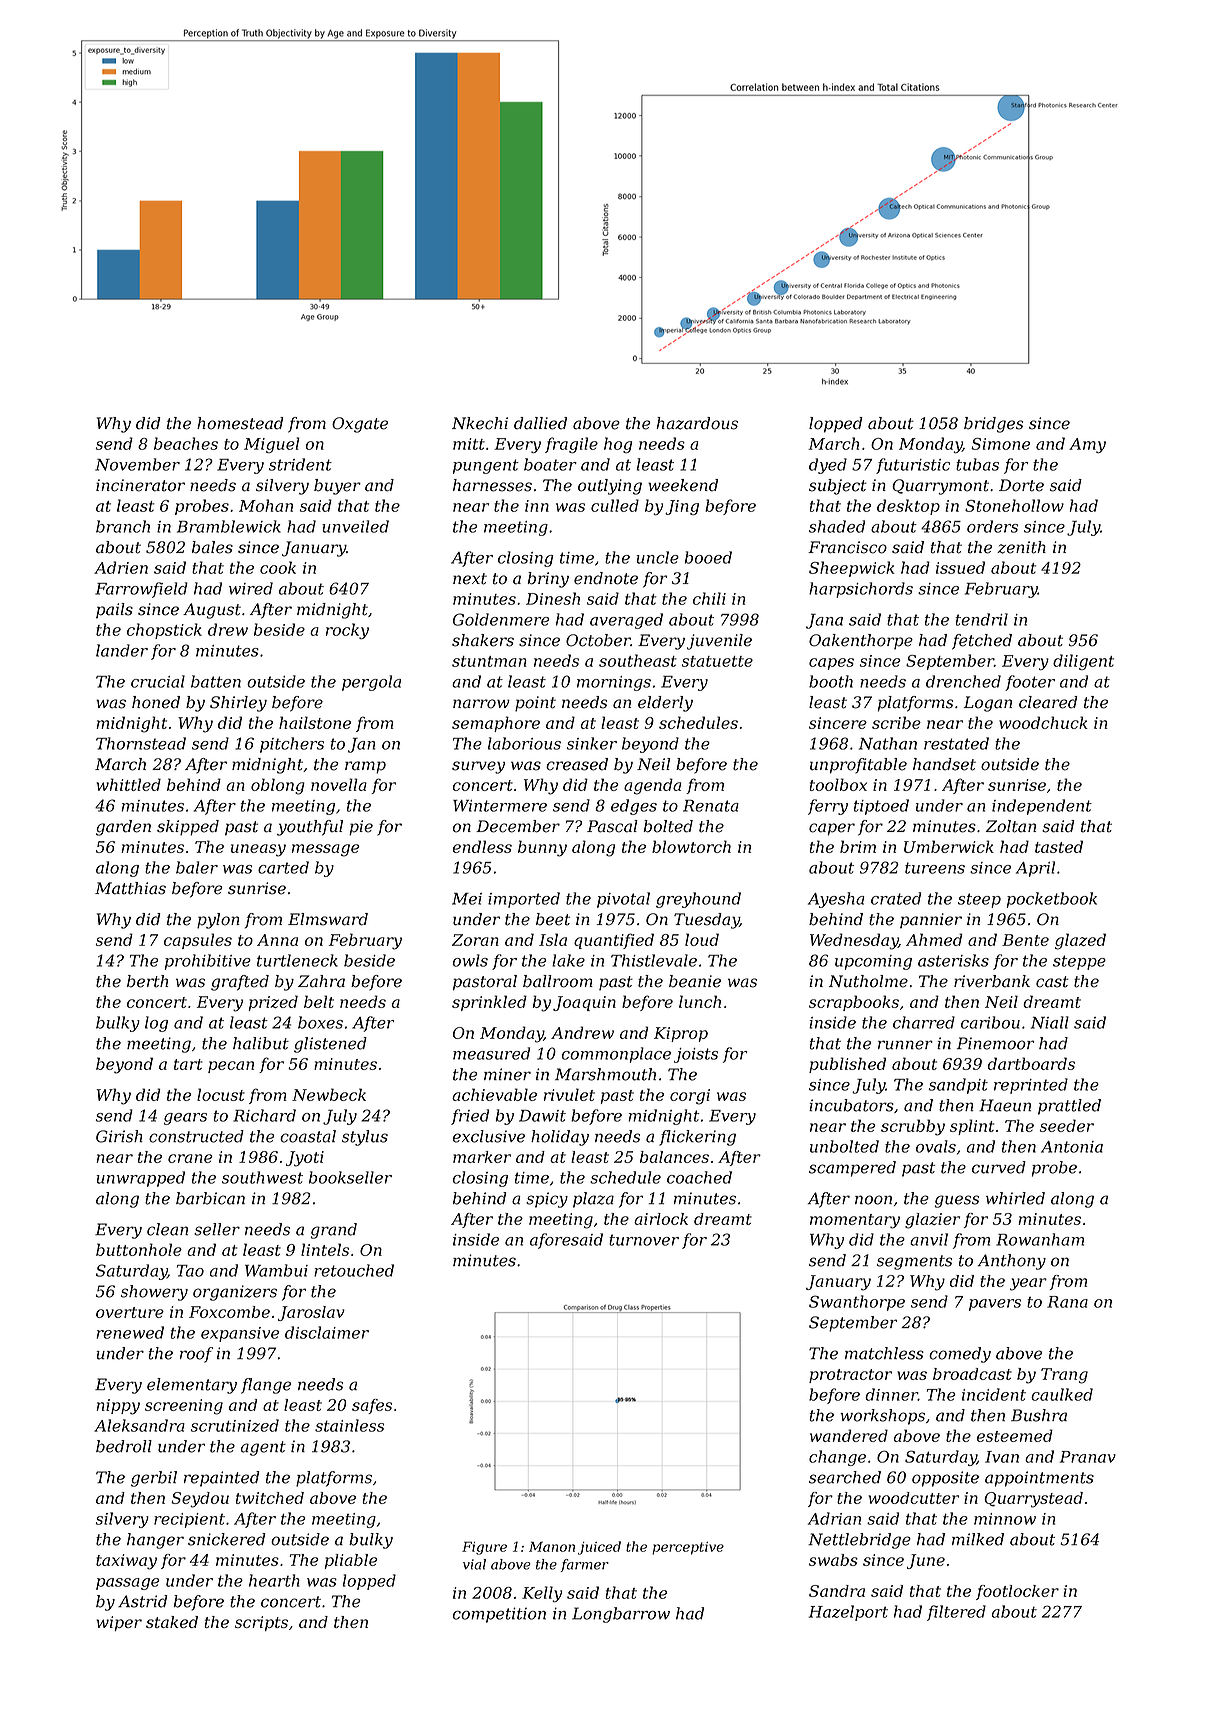  Describe the element at coordinates (499, 1615) in the image. I see `competition` at that location.
